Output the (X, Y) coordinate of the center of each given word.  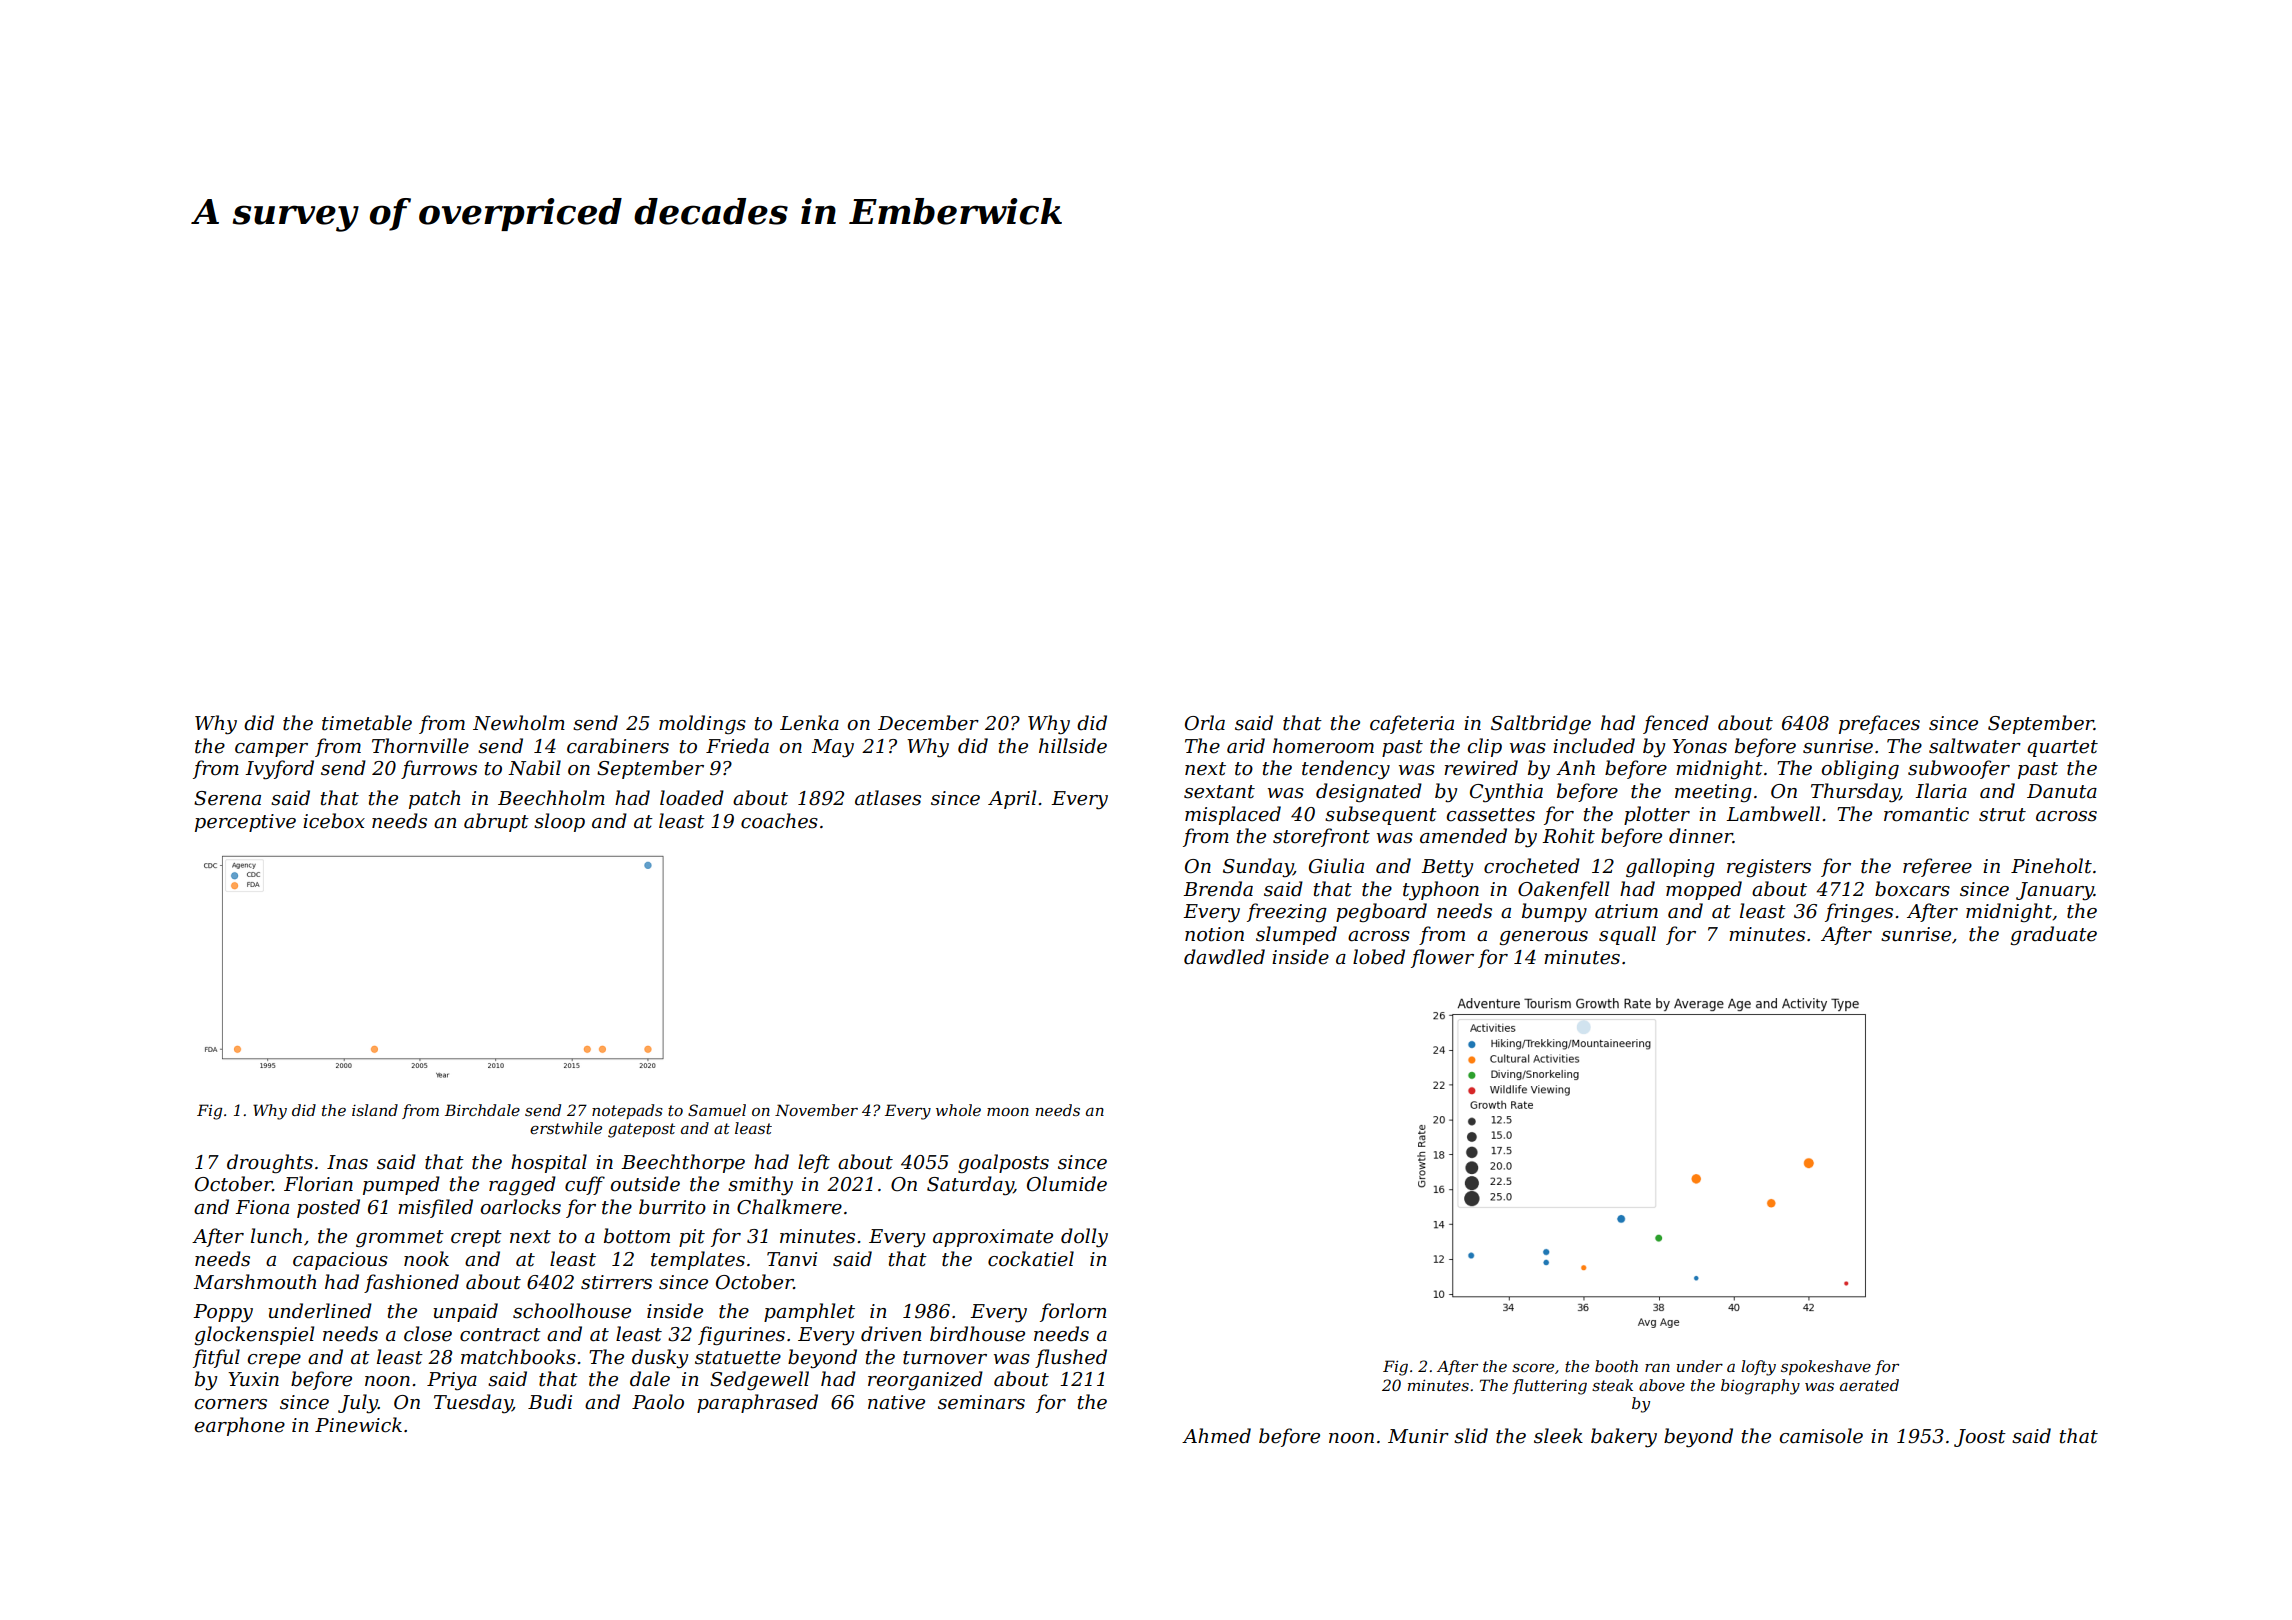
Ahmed (1216, 1436)
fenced (1676, 724)
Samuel (717, 1110)
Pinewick (358, 1425)
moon (1008, 1112)
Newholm (519, 723)
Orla (1205, 723)
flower (1442, 958)
